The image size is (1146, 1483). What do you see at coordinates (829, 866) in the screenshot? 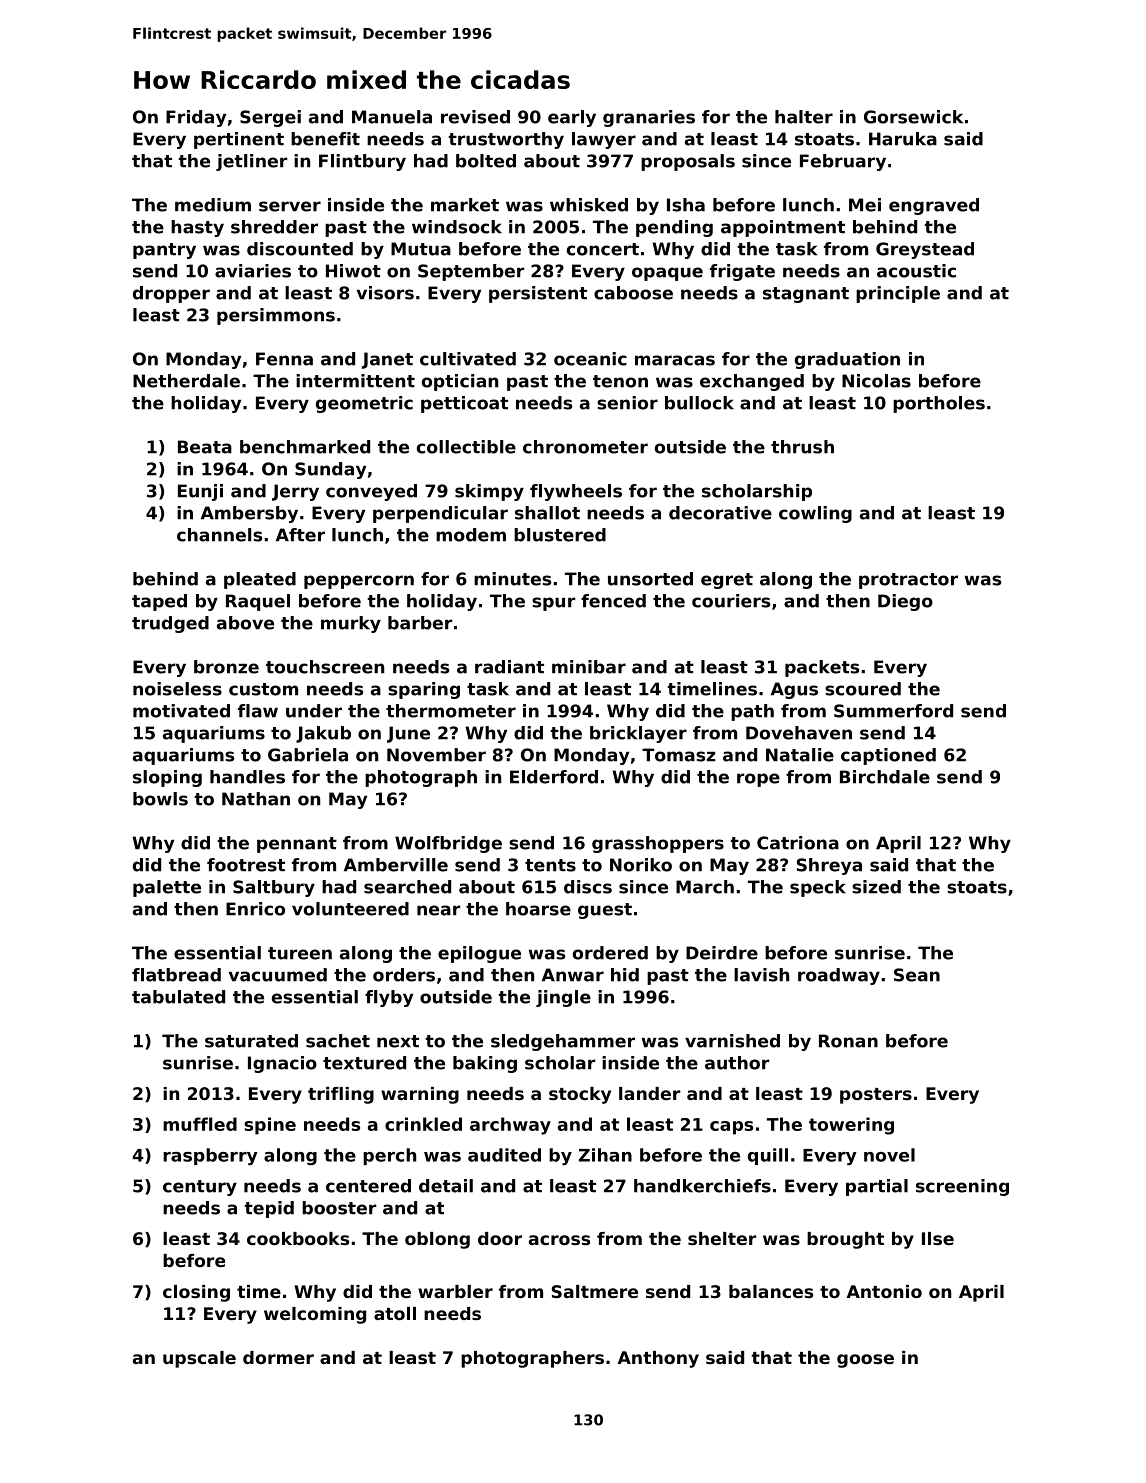
I see `Shreya` at bounding box center [829, 866].
